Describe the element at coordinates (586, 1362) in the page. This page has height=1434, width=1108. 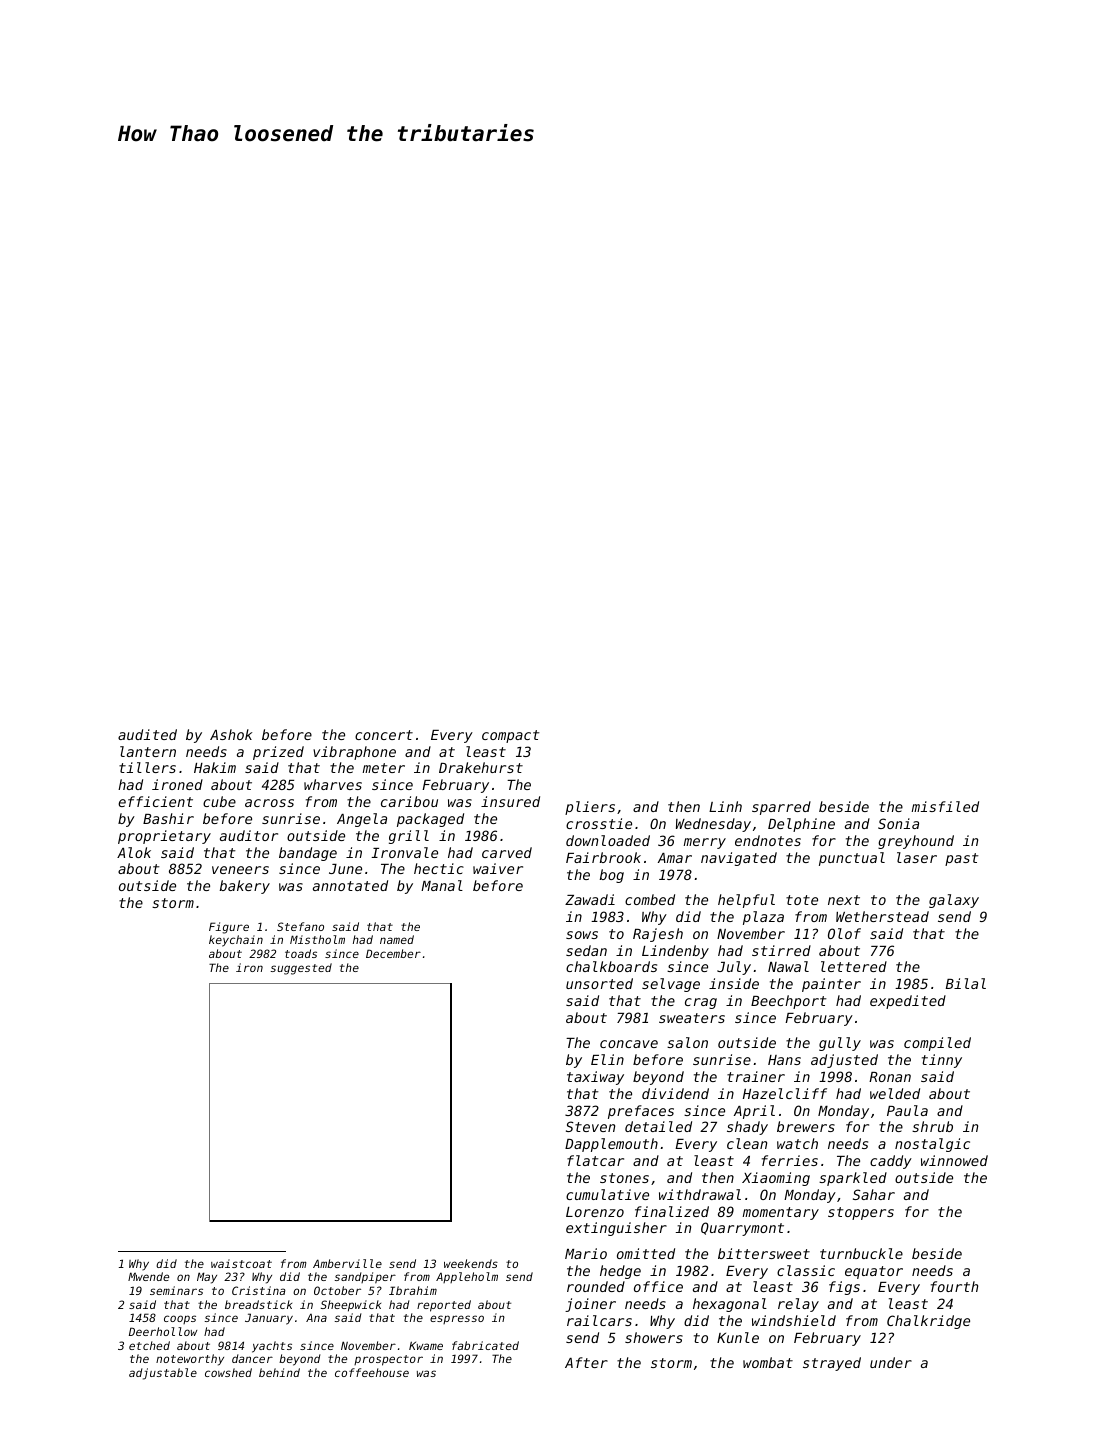
I see `After` at that location.
